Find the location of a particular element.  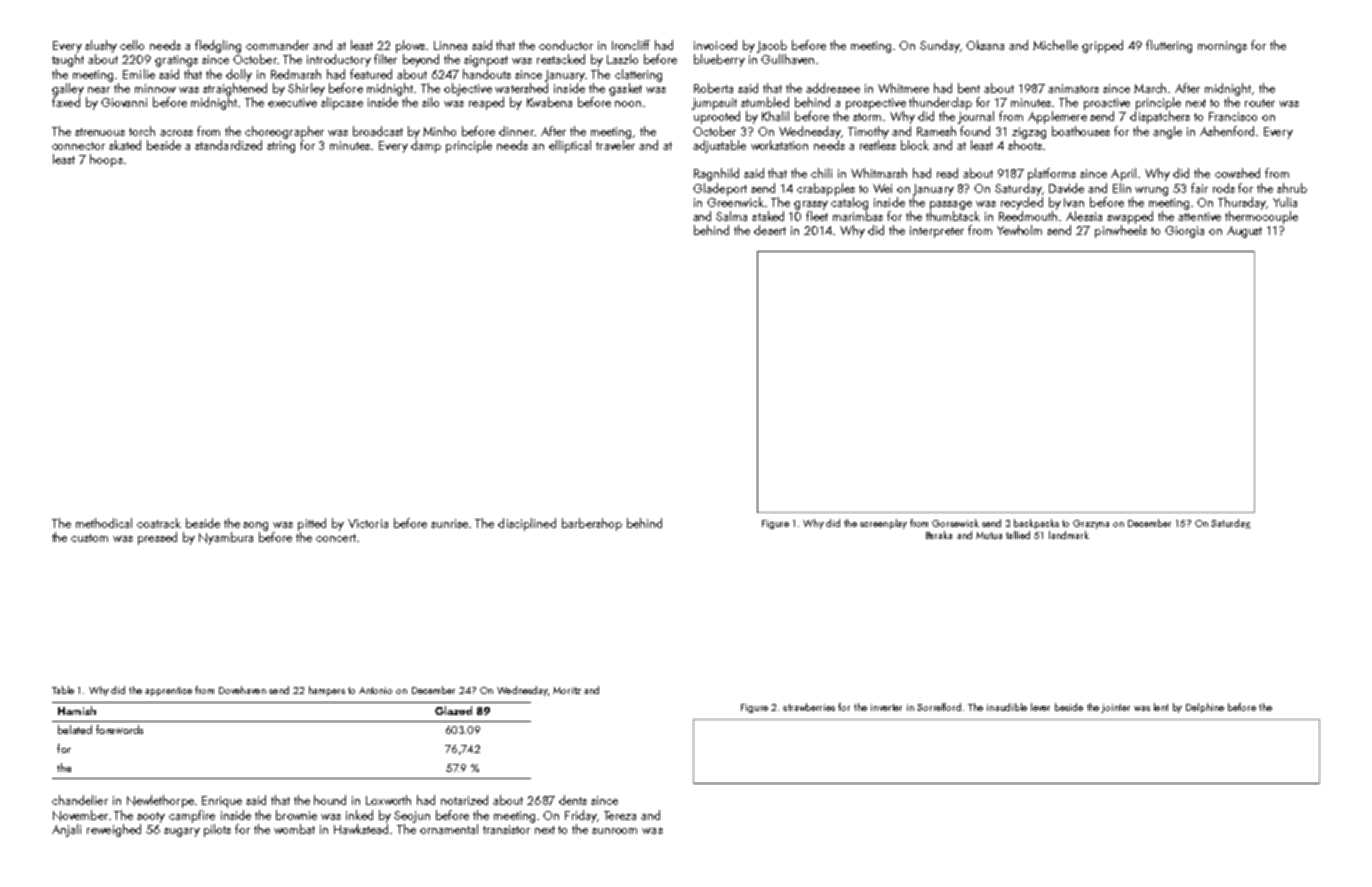

dinner is located at coordinates (516, 131).
